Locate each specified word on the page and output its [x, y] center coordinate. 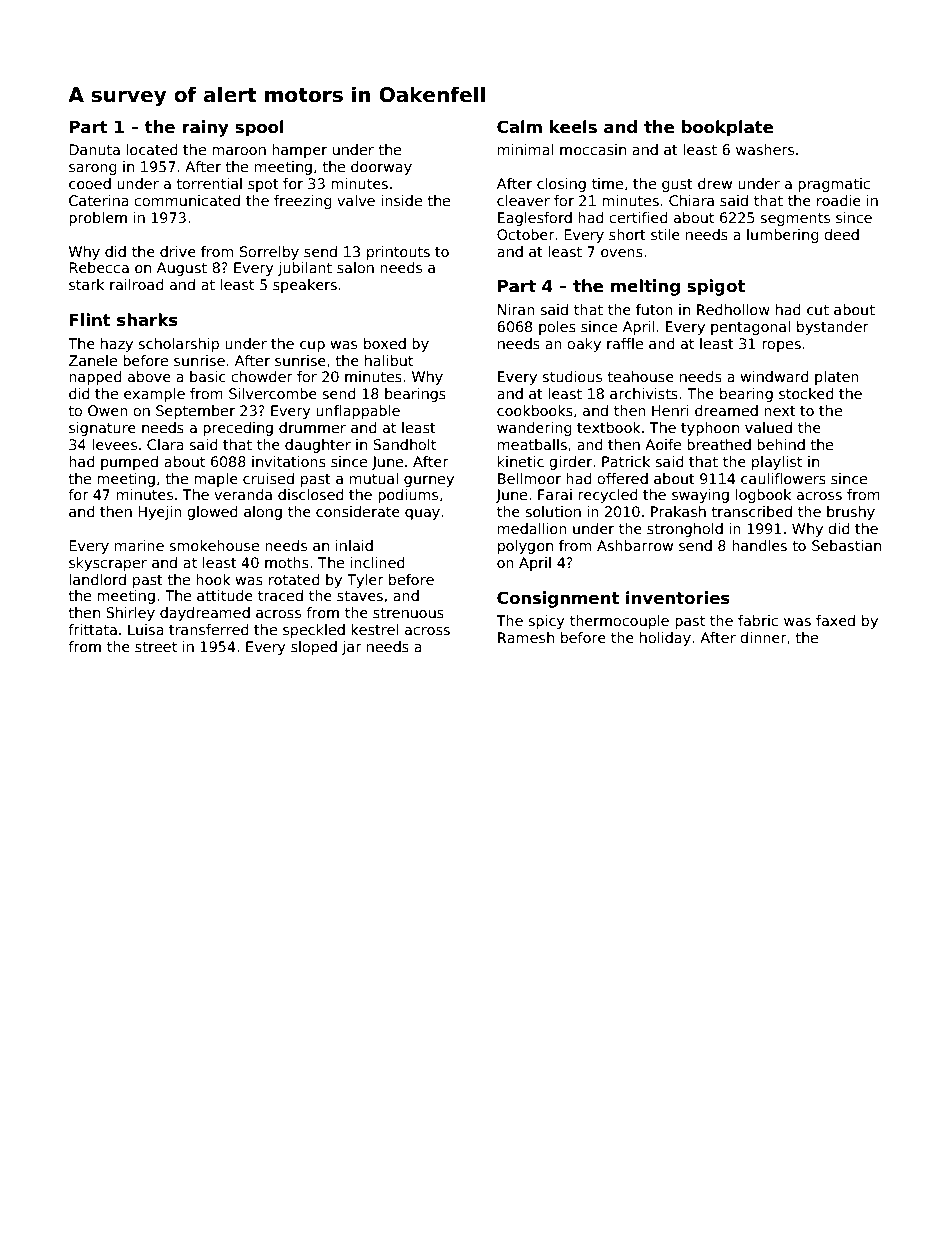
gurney [429, 481]
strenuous [408, 613]
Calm [519, 127]
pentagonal [750, 328]
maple [216, 480]
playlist [777, 463]
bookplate [727, 128]
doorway [381, 168]
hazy [117, 345]
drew [715, 183]
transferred [209, 629]
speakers [305, 286]
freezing [303, 202]
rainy [205, 128]
